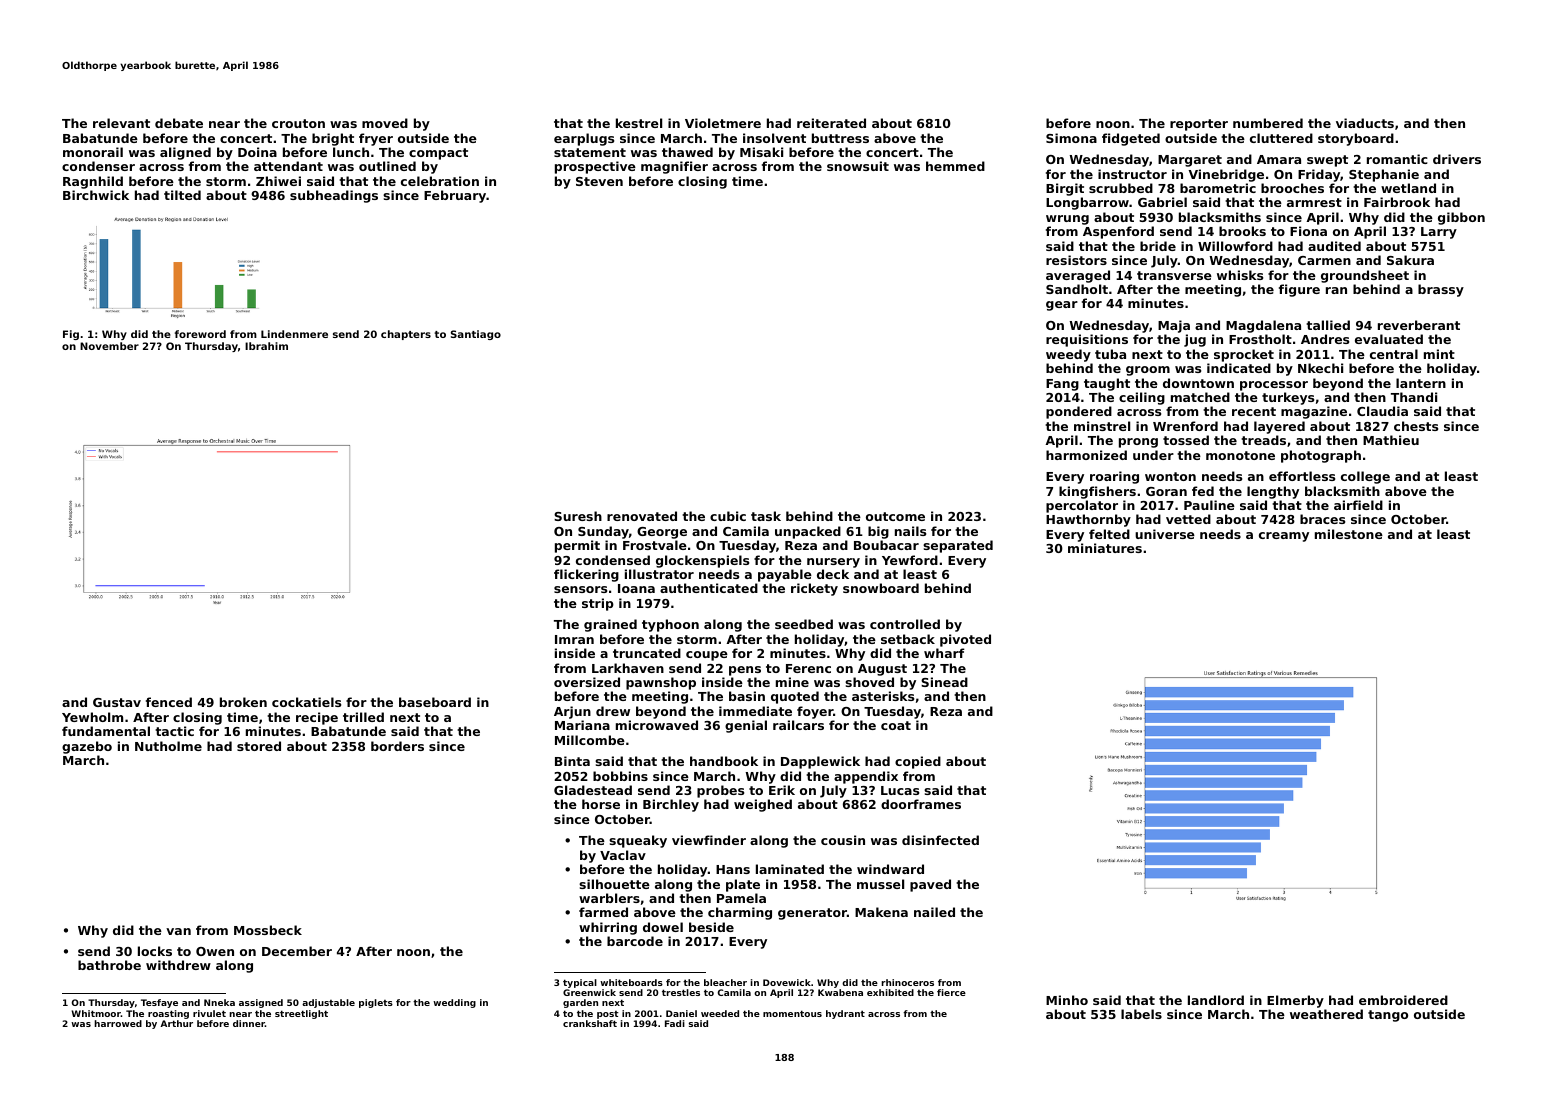 This page has height=1095, width=1549. Describe the element at coordinates (599, 181) in the page. I see `Steven` at that location.
